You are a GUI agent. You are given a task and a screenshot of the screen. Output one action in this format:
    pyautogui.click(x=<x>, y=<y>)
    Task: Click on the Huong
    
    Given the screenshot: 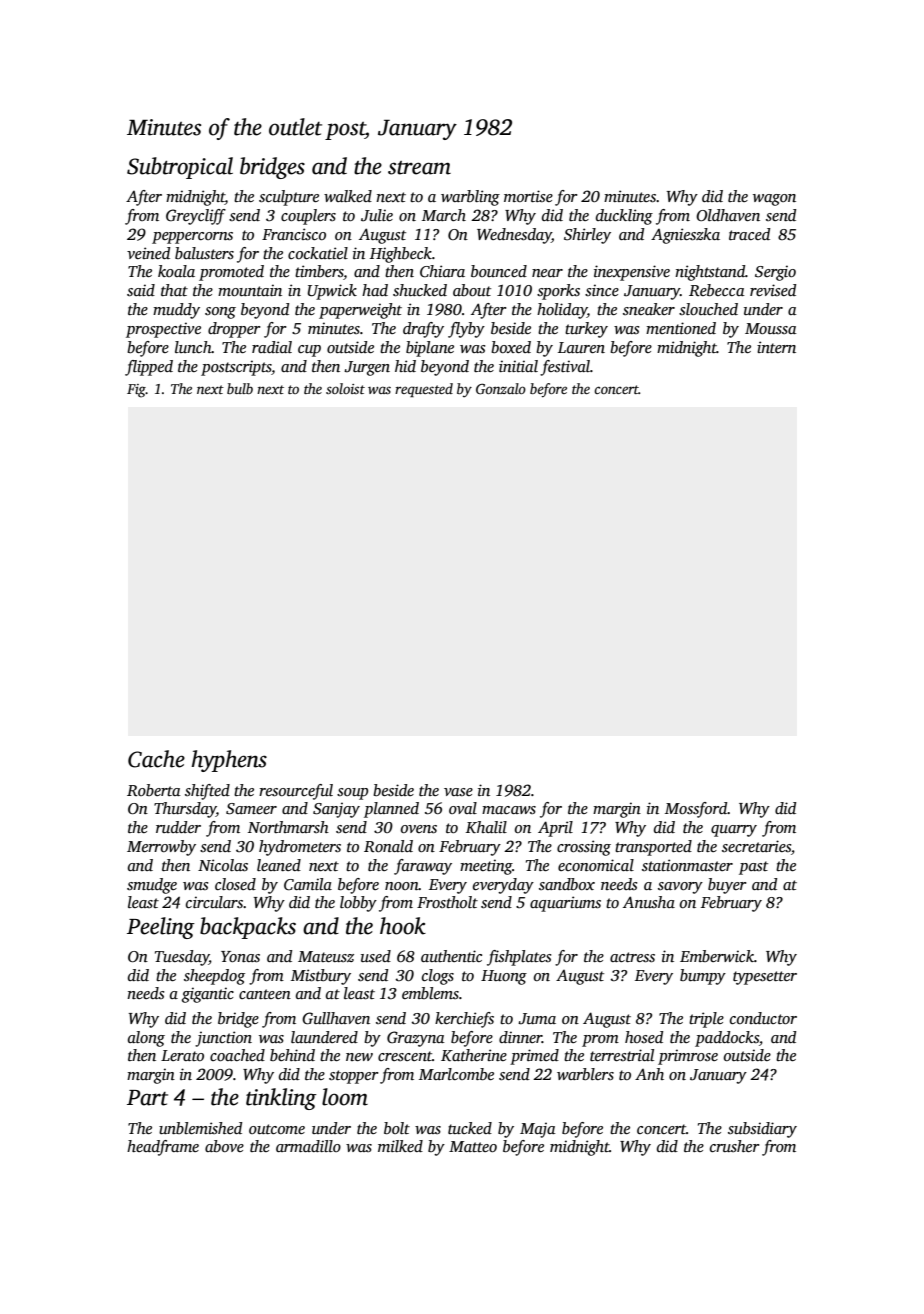 What is the action you would take?
    pyautogui.click(x=504, y=977)
